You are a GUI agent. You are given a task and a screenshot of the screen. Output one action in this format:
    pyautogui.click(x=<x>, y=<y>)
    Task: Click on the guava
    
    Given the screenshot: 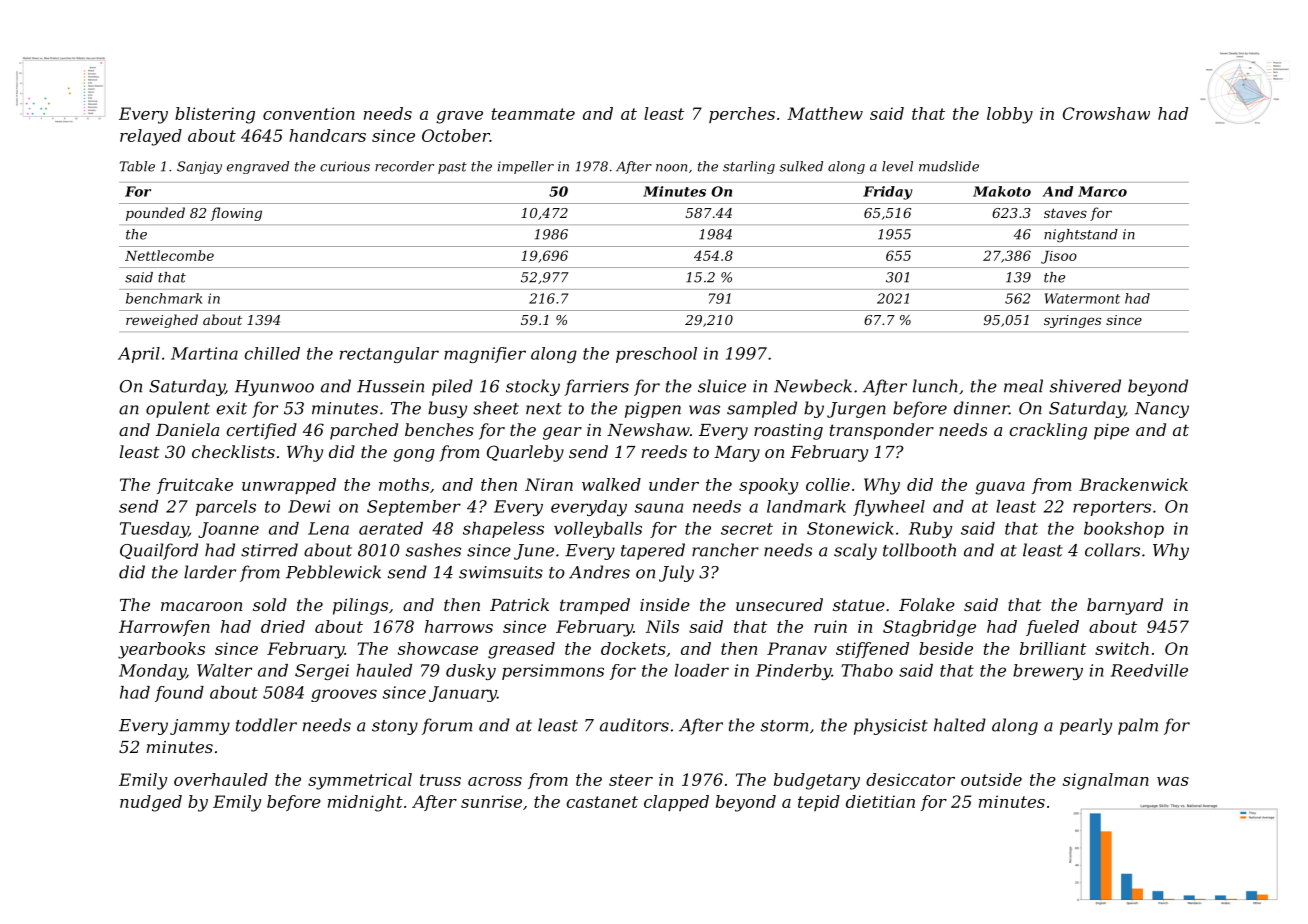 What is the action you would take?
    pyautogui.click(x=1000, y=488)
